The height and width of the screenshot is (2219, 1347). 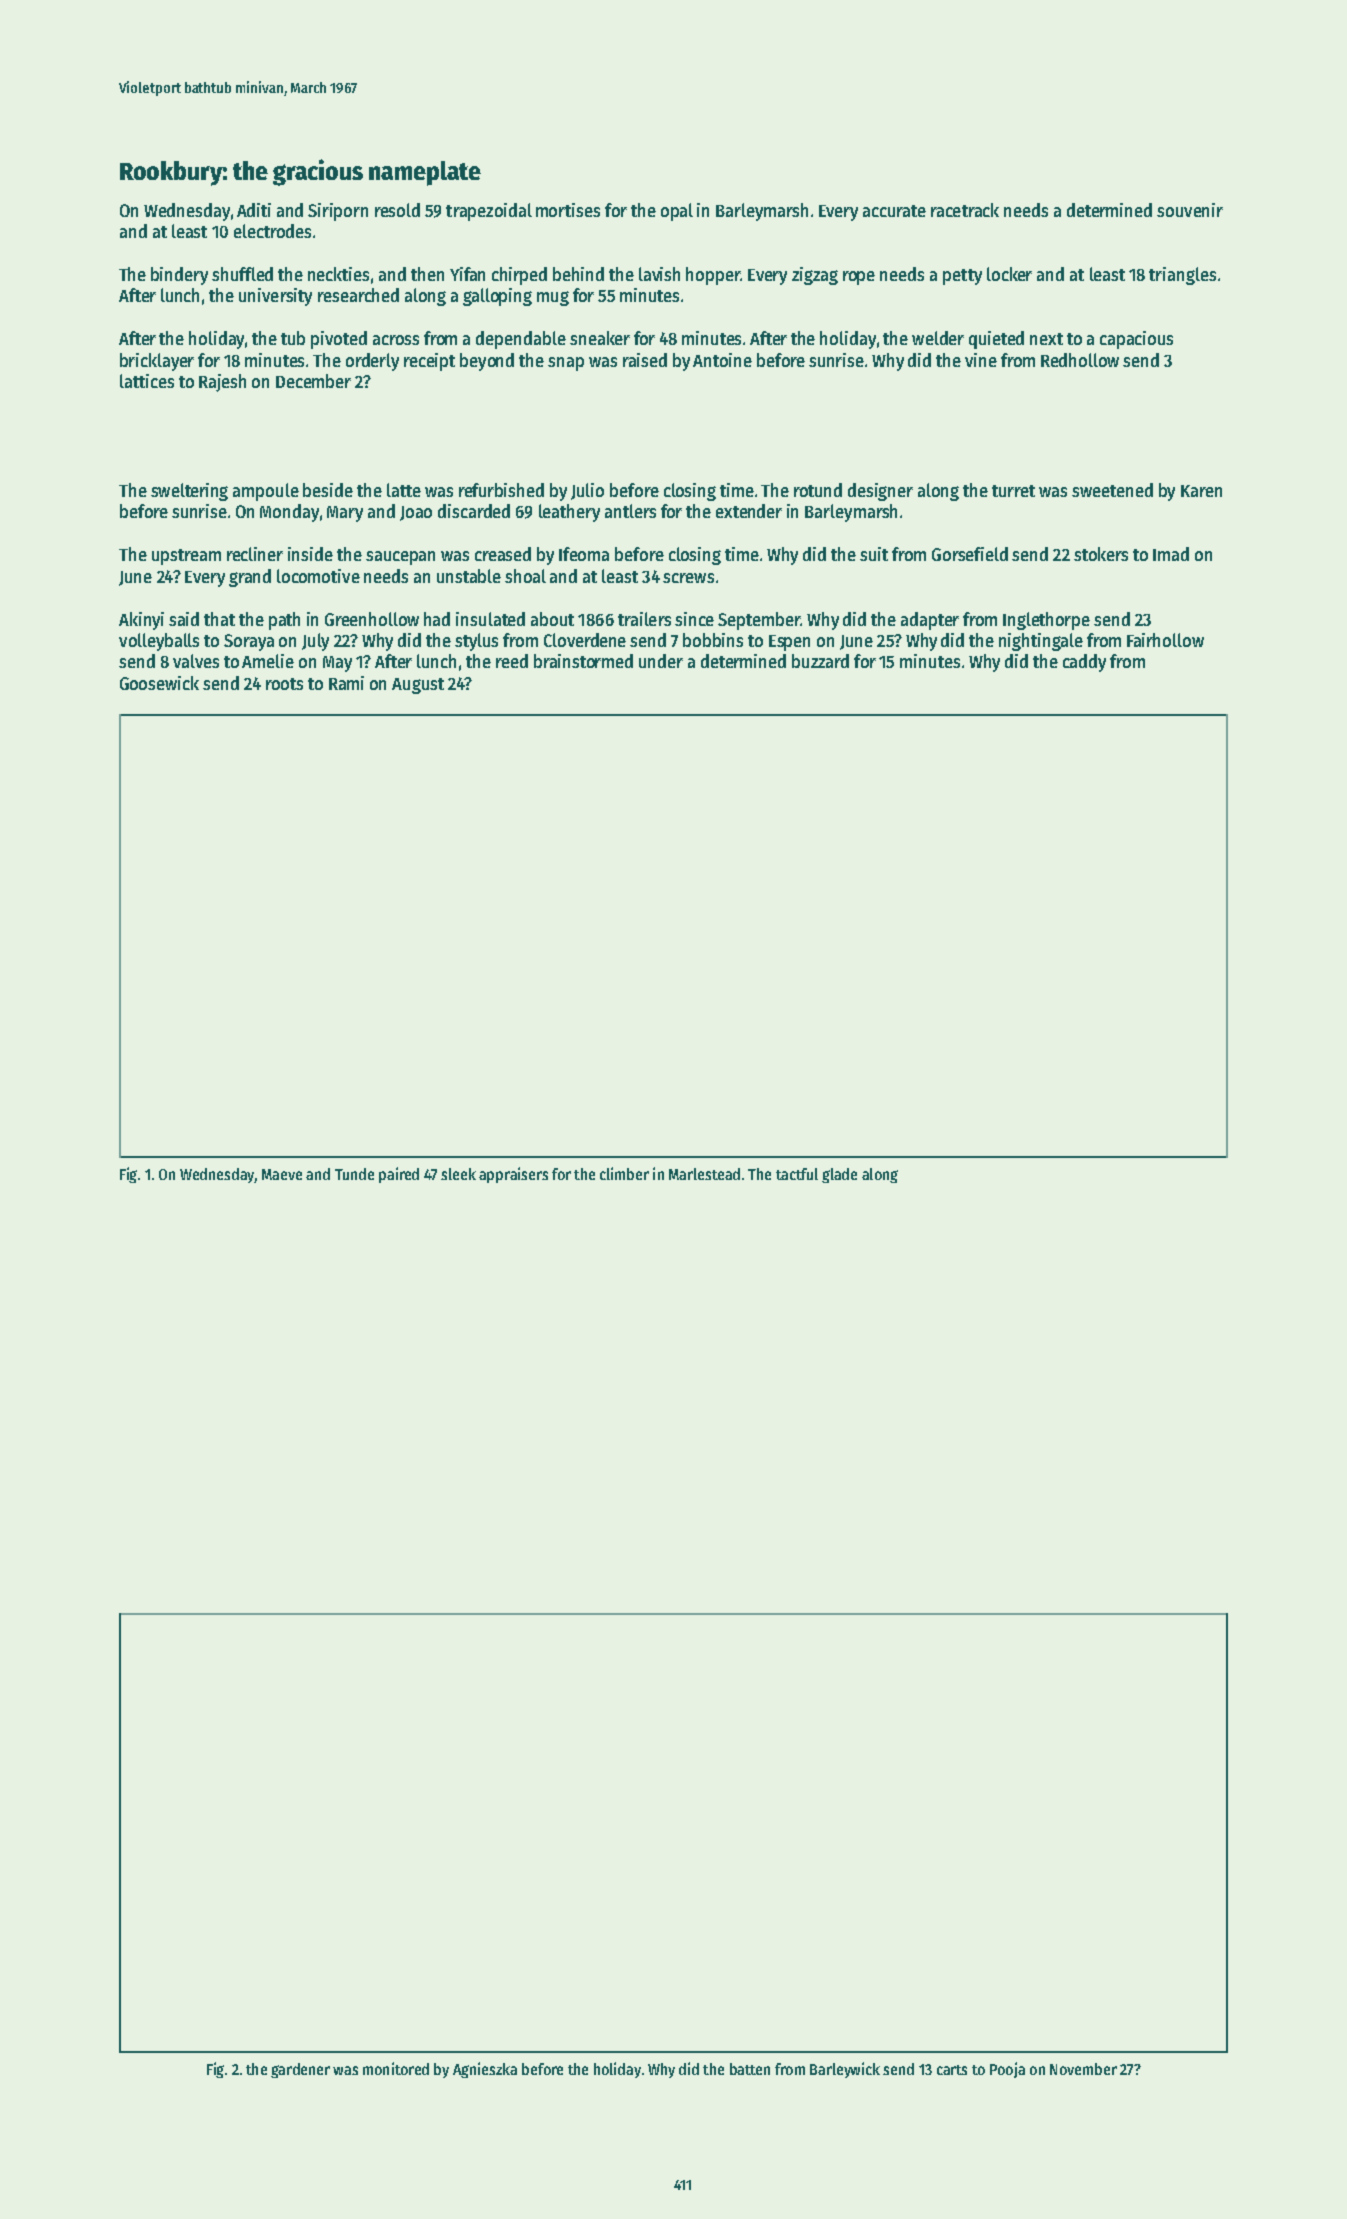 I want to click on Pooja, so click(x=1007, y=2070).
